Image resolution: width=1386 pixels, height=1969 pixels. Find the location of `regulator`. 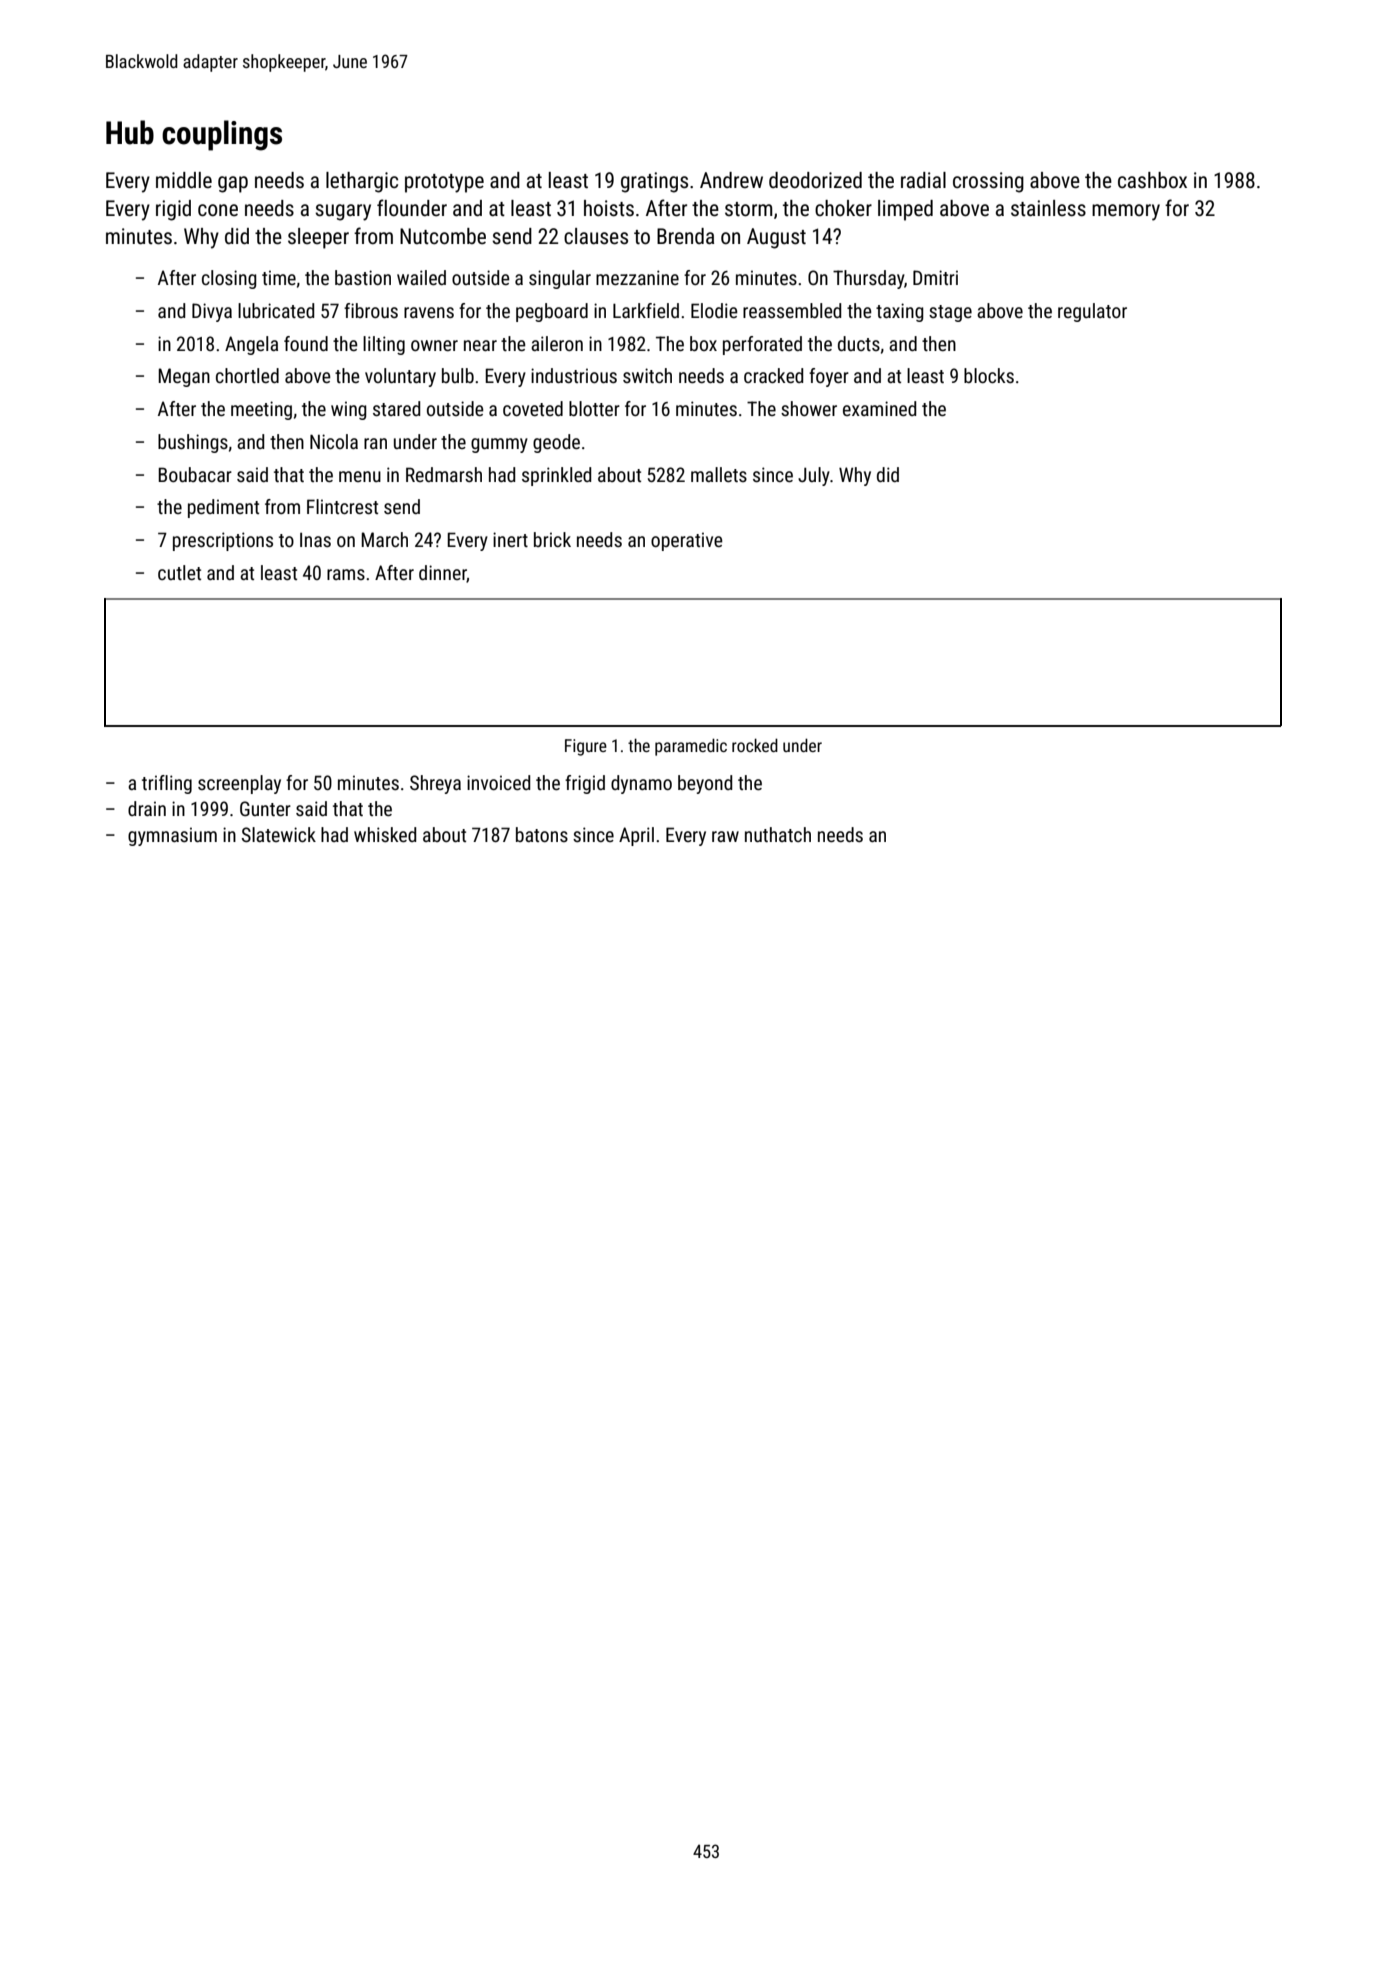

regulator is located at coordinates (1092, 312).
